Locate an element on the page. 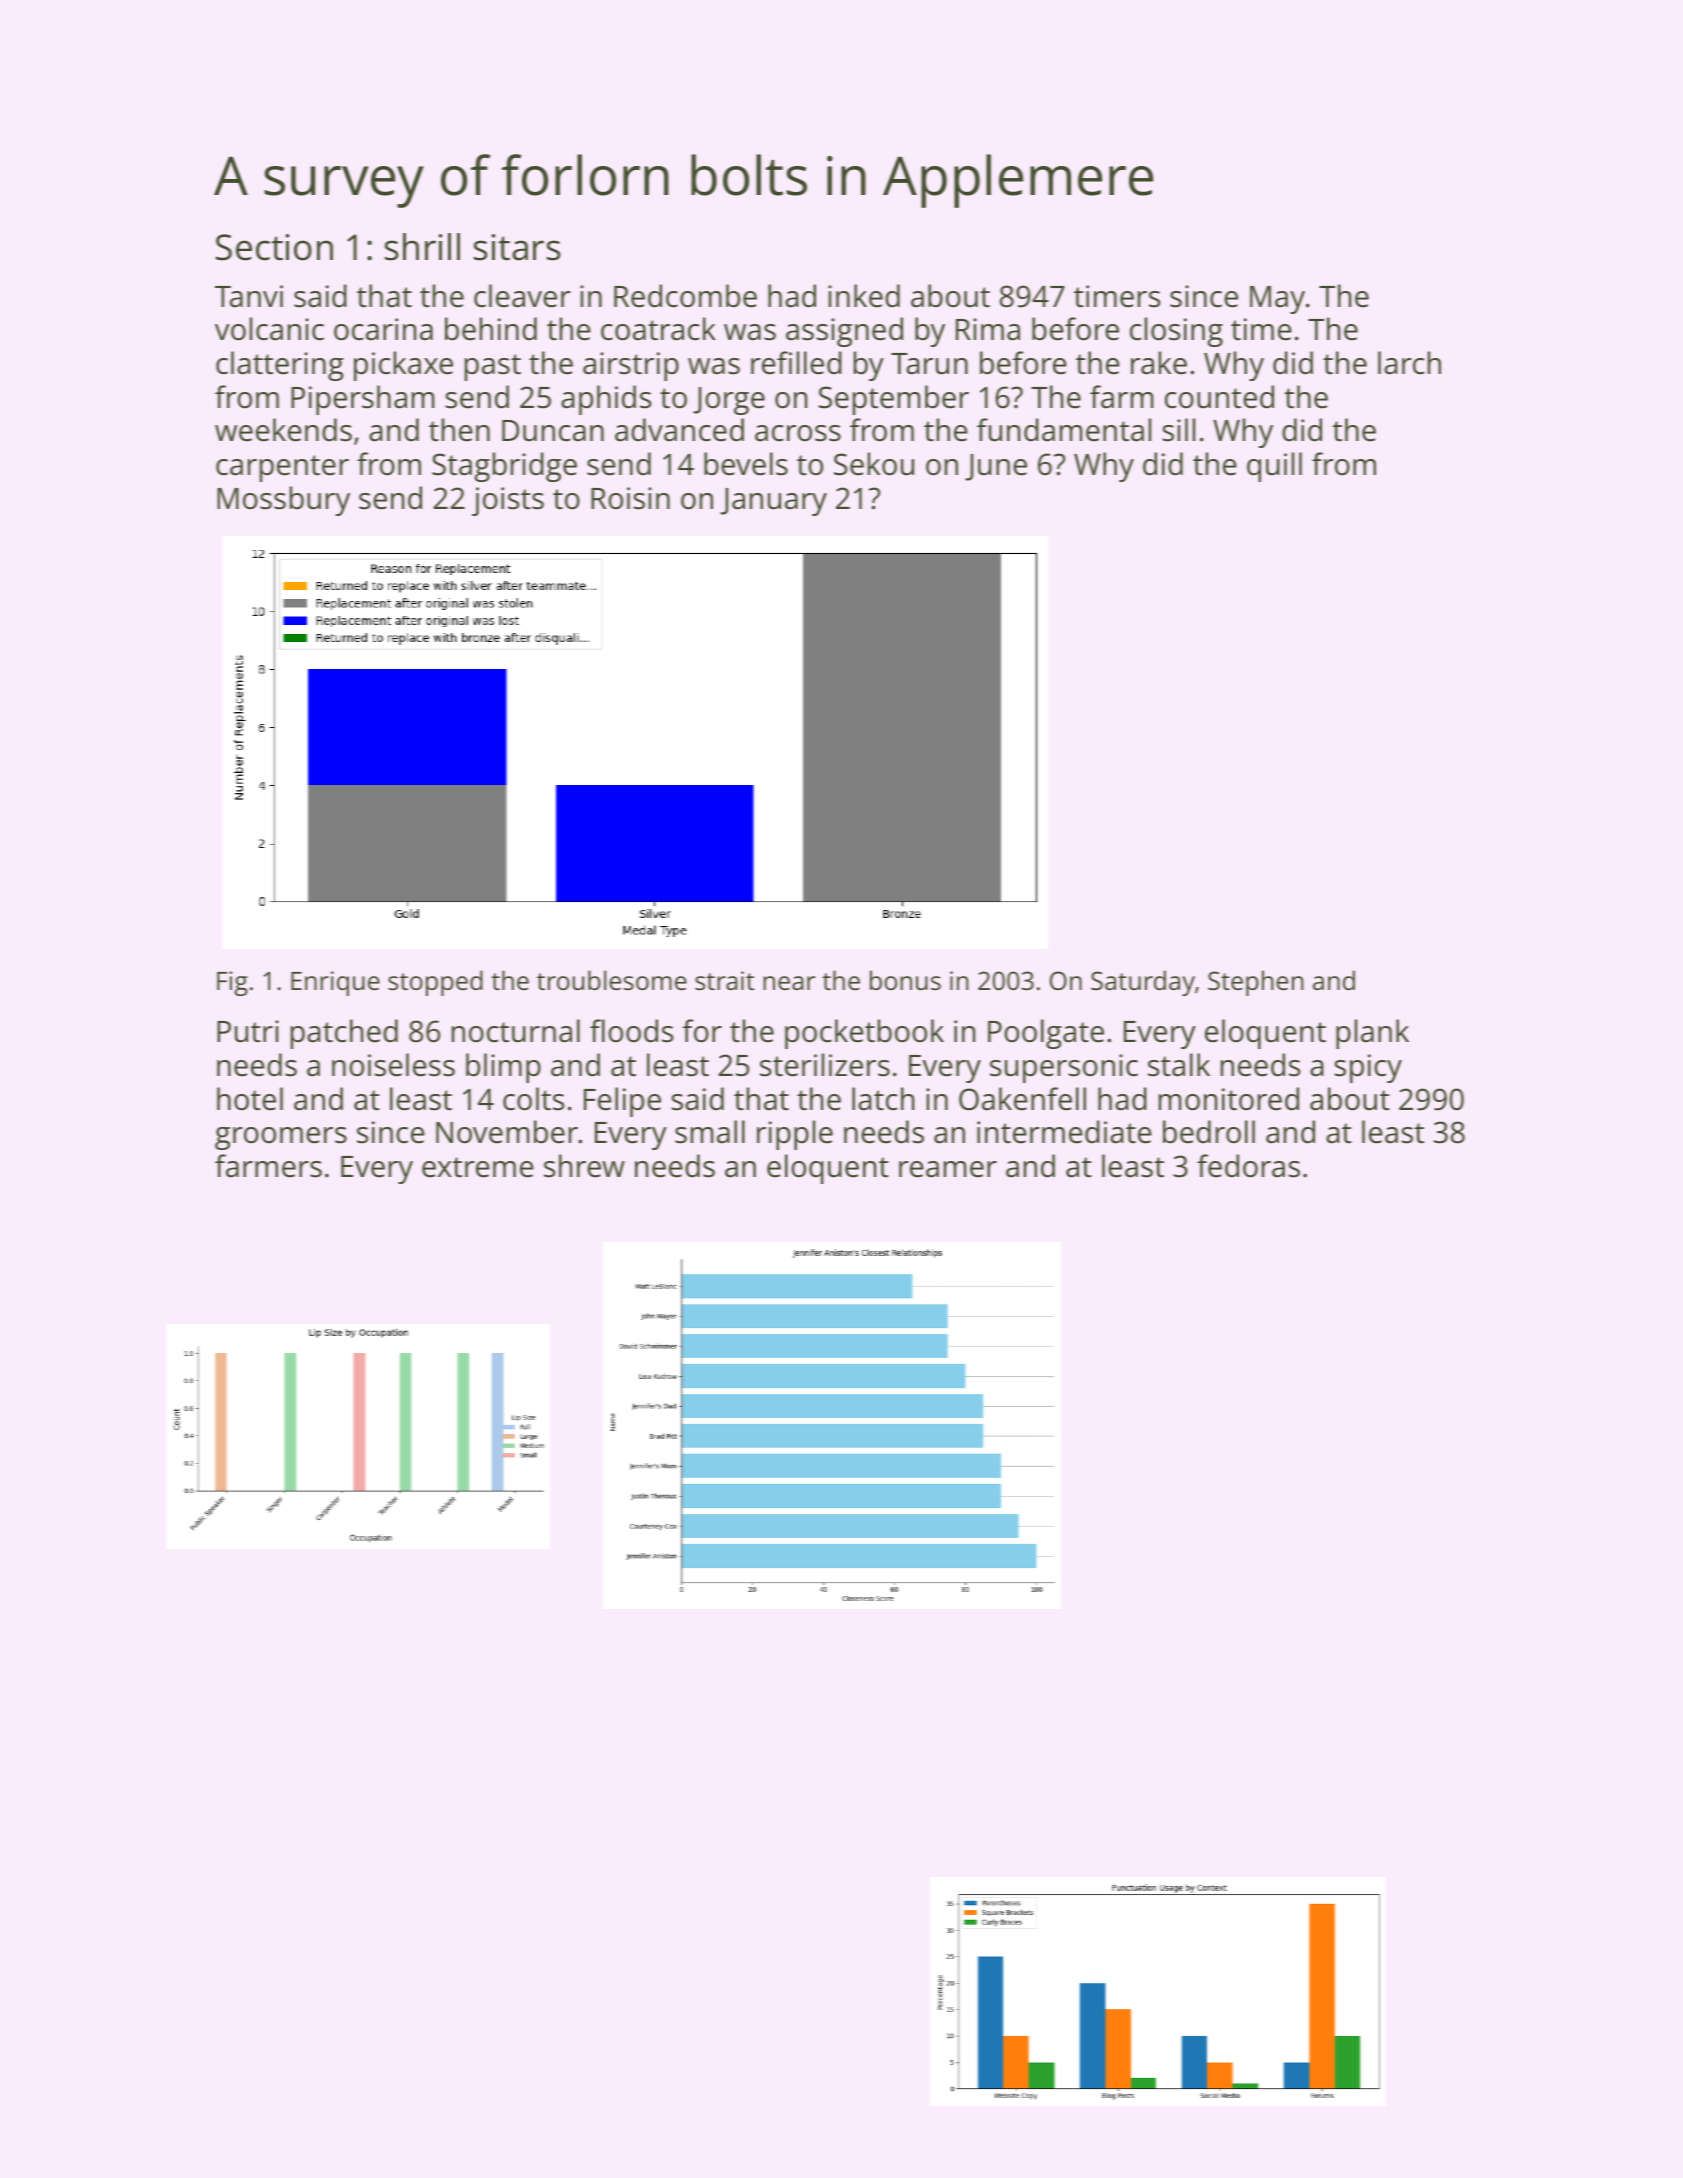 Image resolution: width=1683 pixels, height=2178 pixels. larch is located at coordinates (1409, 363).
